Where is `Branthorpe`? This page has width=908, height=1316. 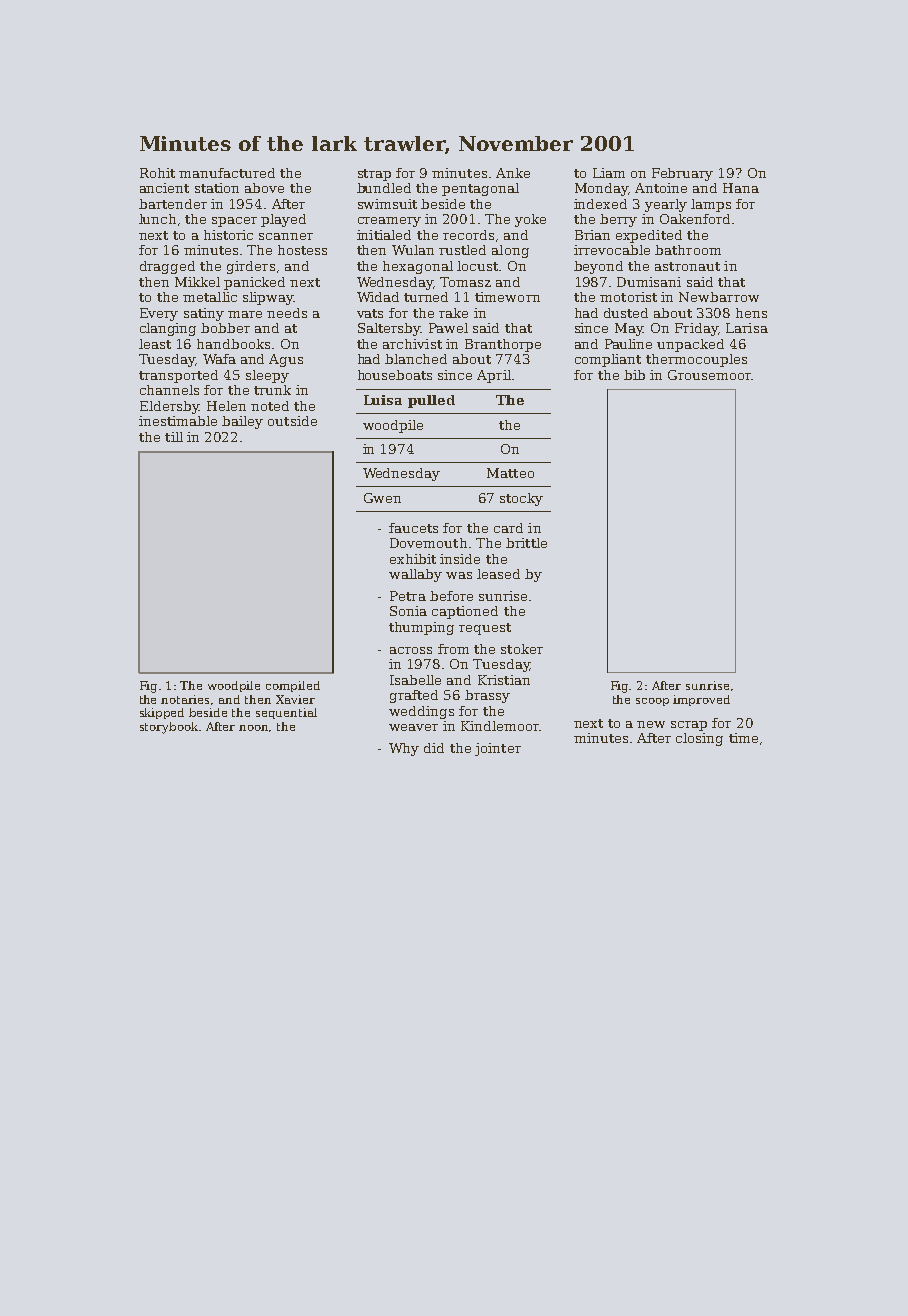
Branthorpe is located at coordinates (503, 345).
